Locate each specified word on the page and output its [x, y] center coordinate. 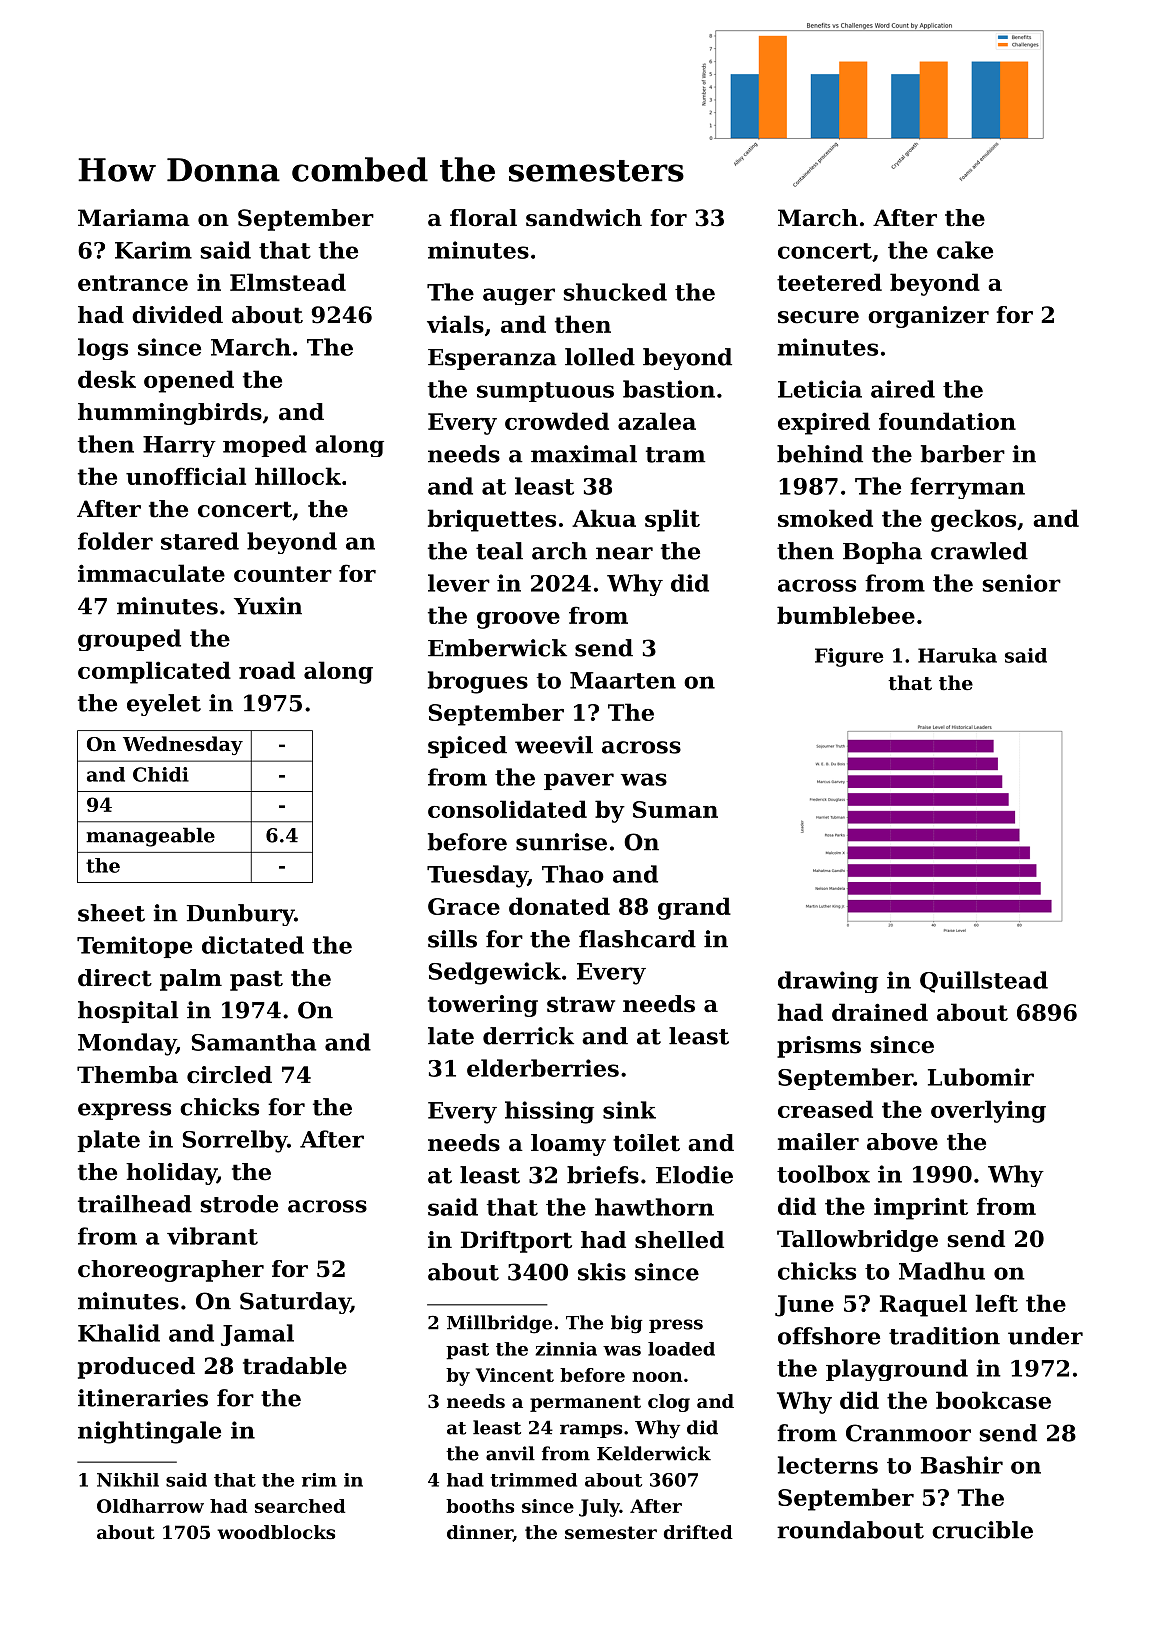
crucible [982, 1530]
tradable [295, 1366]
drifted [698, 1532]
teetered [829, 282]
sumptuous [545, 392]
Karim [153, 250]
